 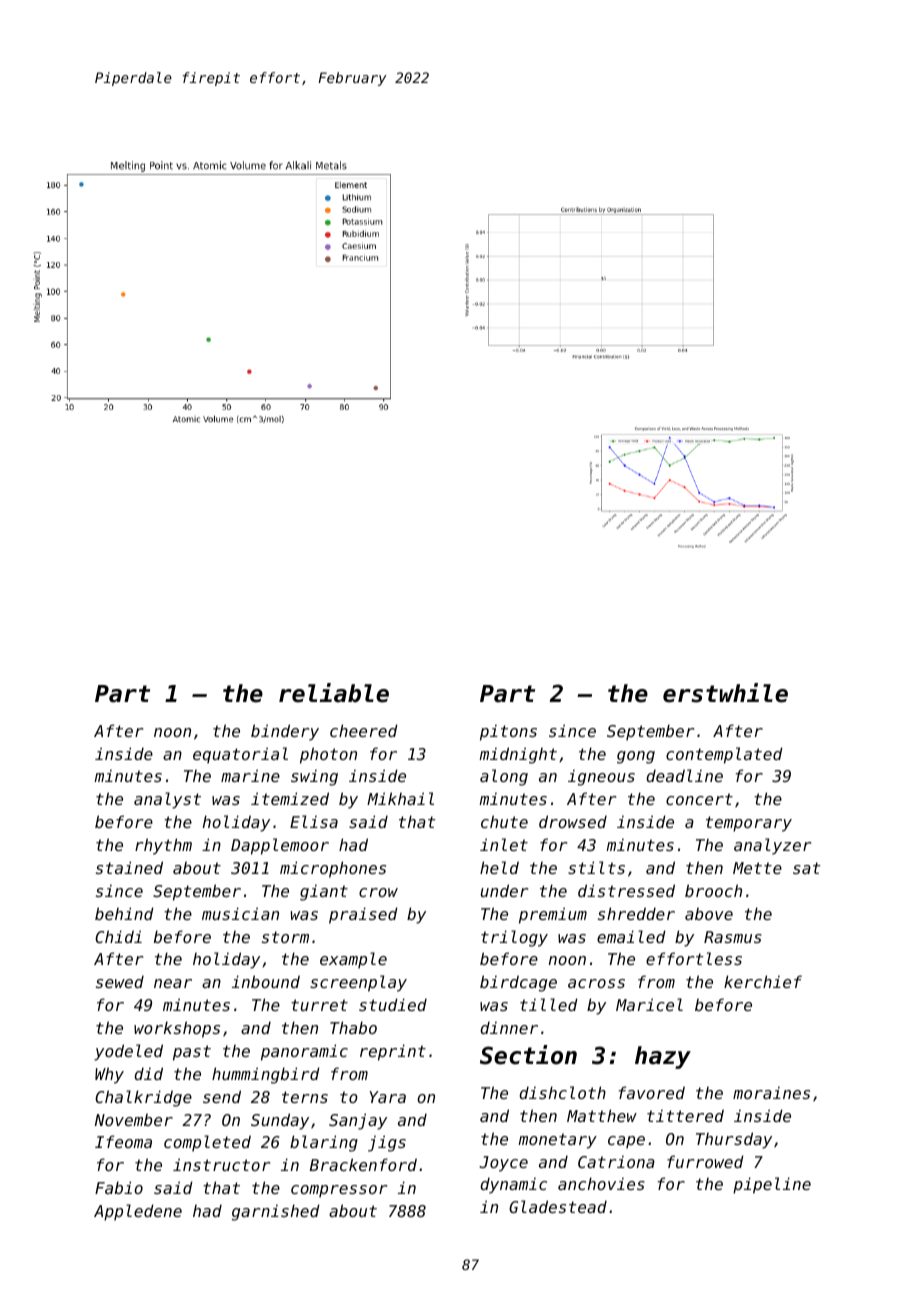 What do you see at coordinates (138, 1212) in the document?
I see `Appledene` at bounding box center [138, 1212].
